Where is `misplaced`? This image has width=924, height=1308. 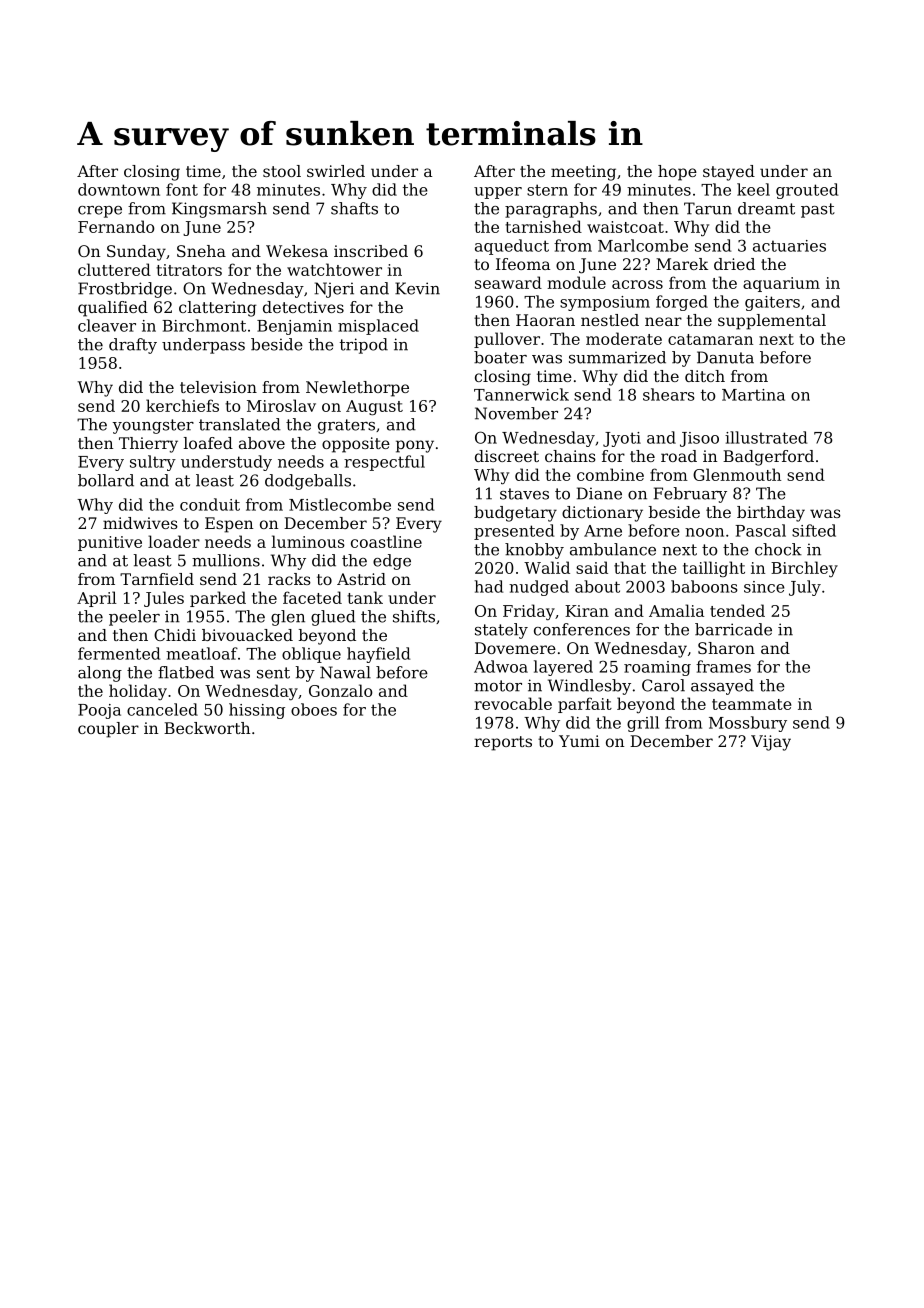
misplaced is located at coordinates (378, 327).
